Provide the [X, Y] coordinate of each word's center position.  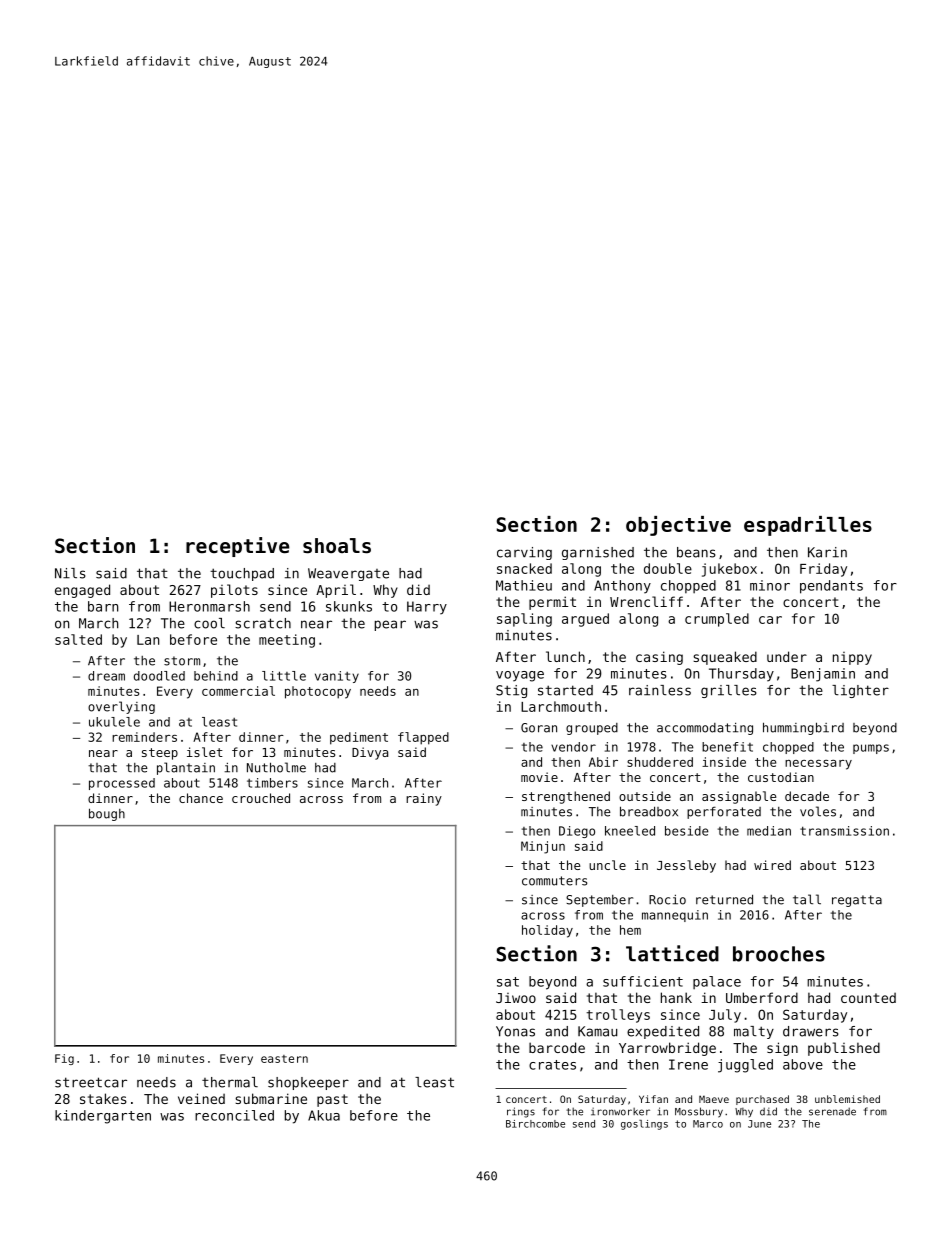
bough [107, 814]
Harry [427, 608]
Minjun [543, 847]
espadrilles [808, 526]
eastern [284, 1059]
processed [122, 784]
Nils [70, 573]
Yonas [515, 1031]
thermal [230, 1082]
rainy [424, 799]
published [844, 1049]
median [769, 831]
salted [78, 639]
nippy [852, 658]
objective [678, 526]
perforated [724, 812]
